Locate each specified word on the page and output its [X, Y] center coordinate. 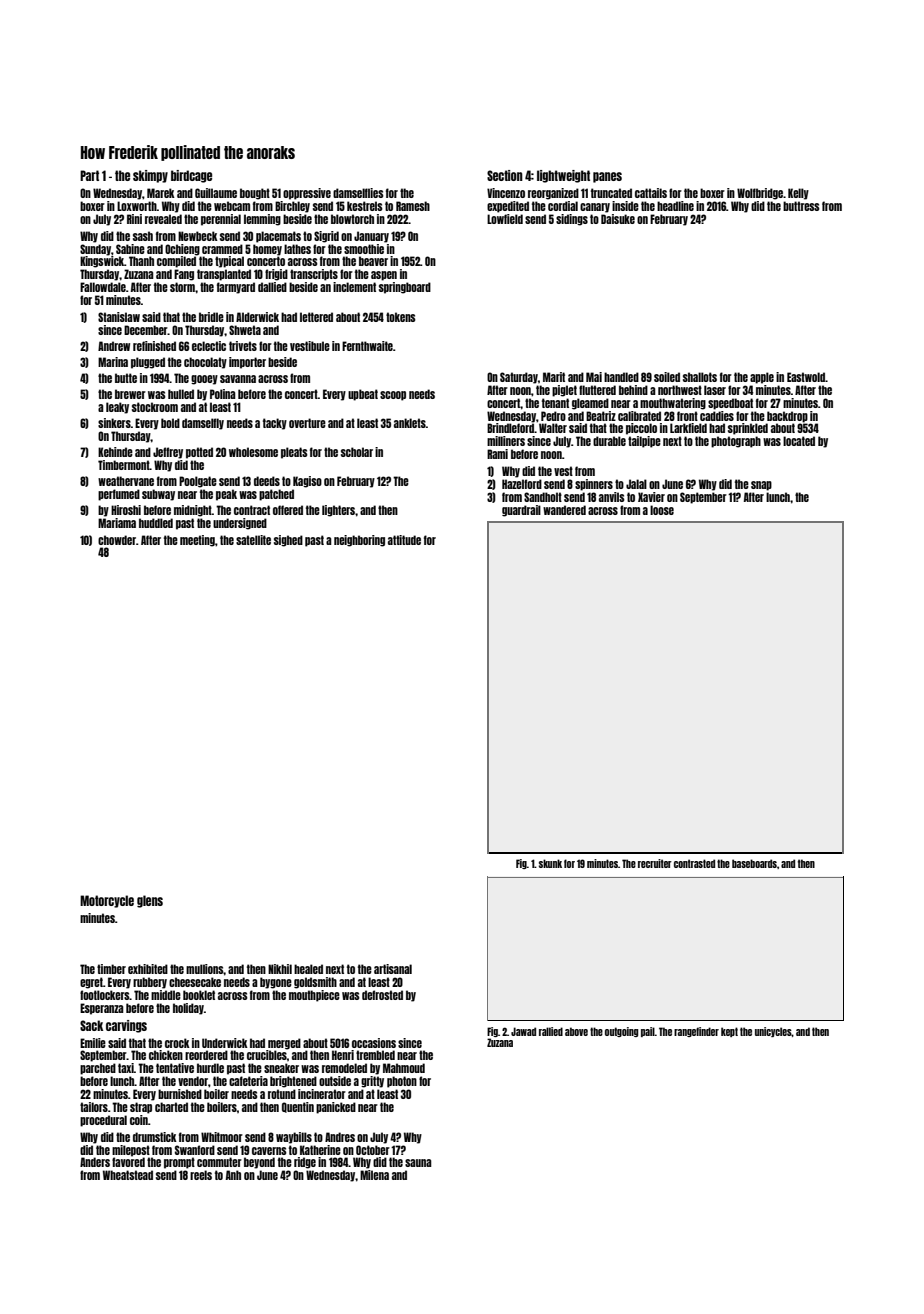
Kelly [798, 194]
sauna [418, 1163]
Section [505, 175]
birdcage [191, 176]
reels [201, 1175]
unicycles [773, 1032]
